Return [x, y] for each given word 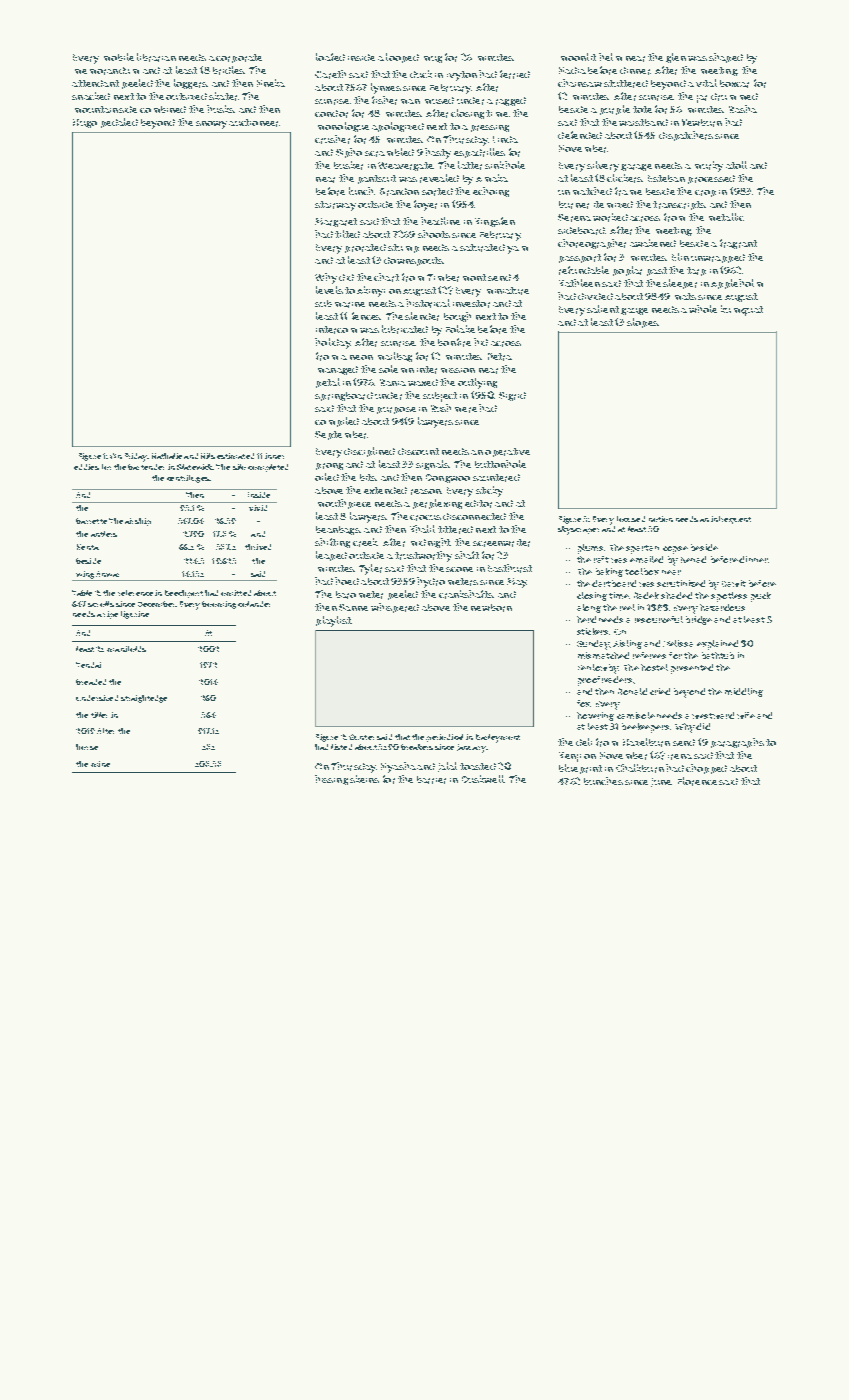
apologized [398, 127]
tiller [99, 715]
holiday [333, 343]
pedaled [119, 123]
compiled [337, 422]
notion [661, 519]
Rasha [743, 109]
